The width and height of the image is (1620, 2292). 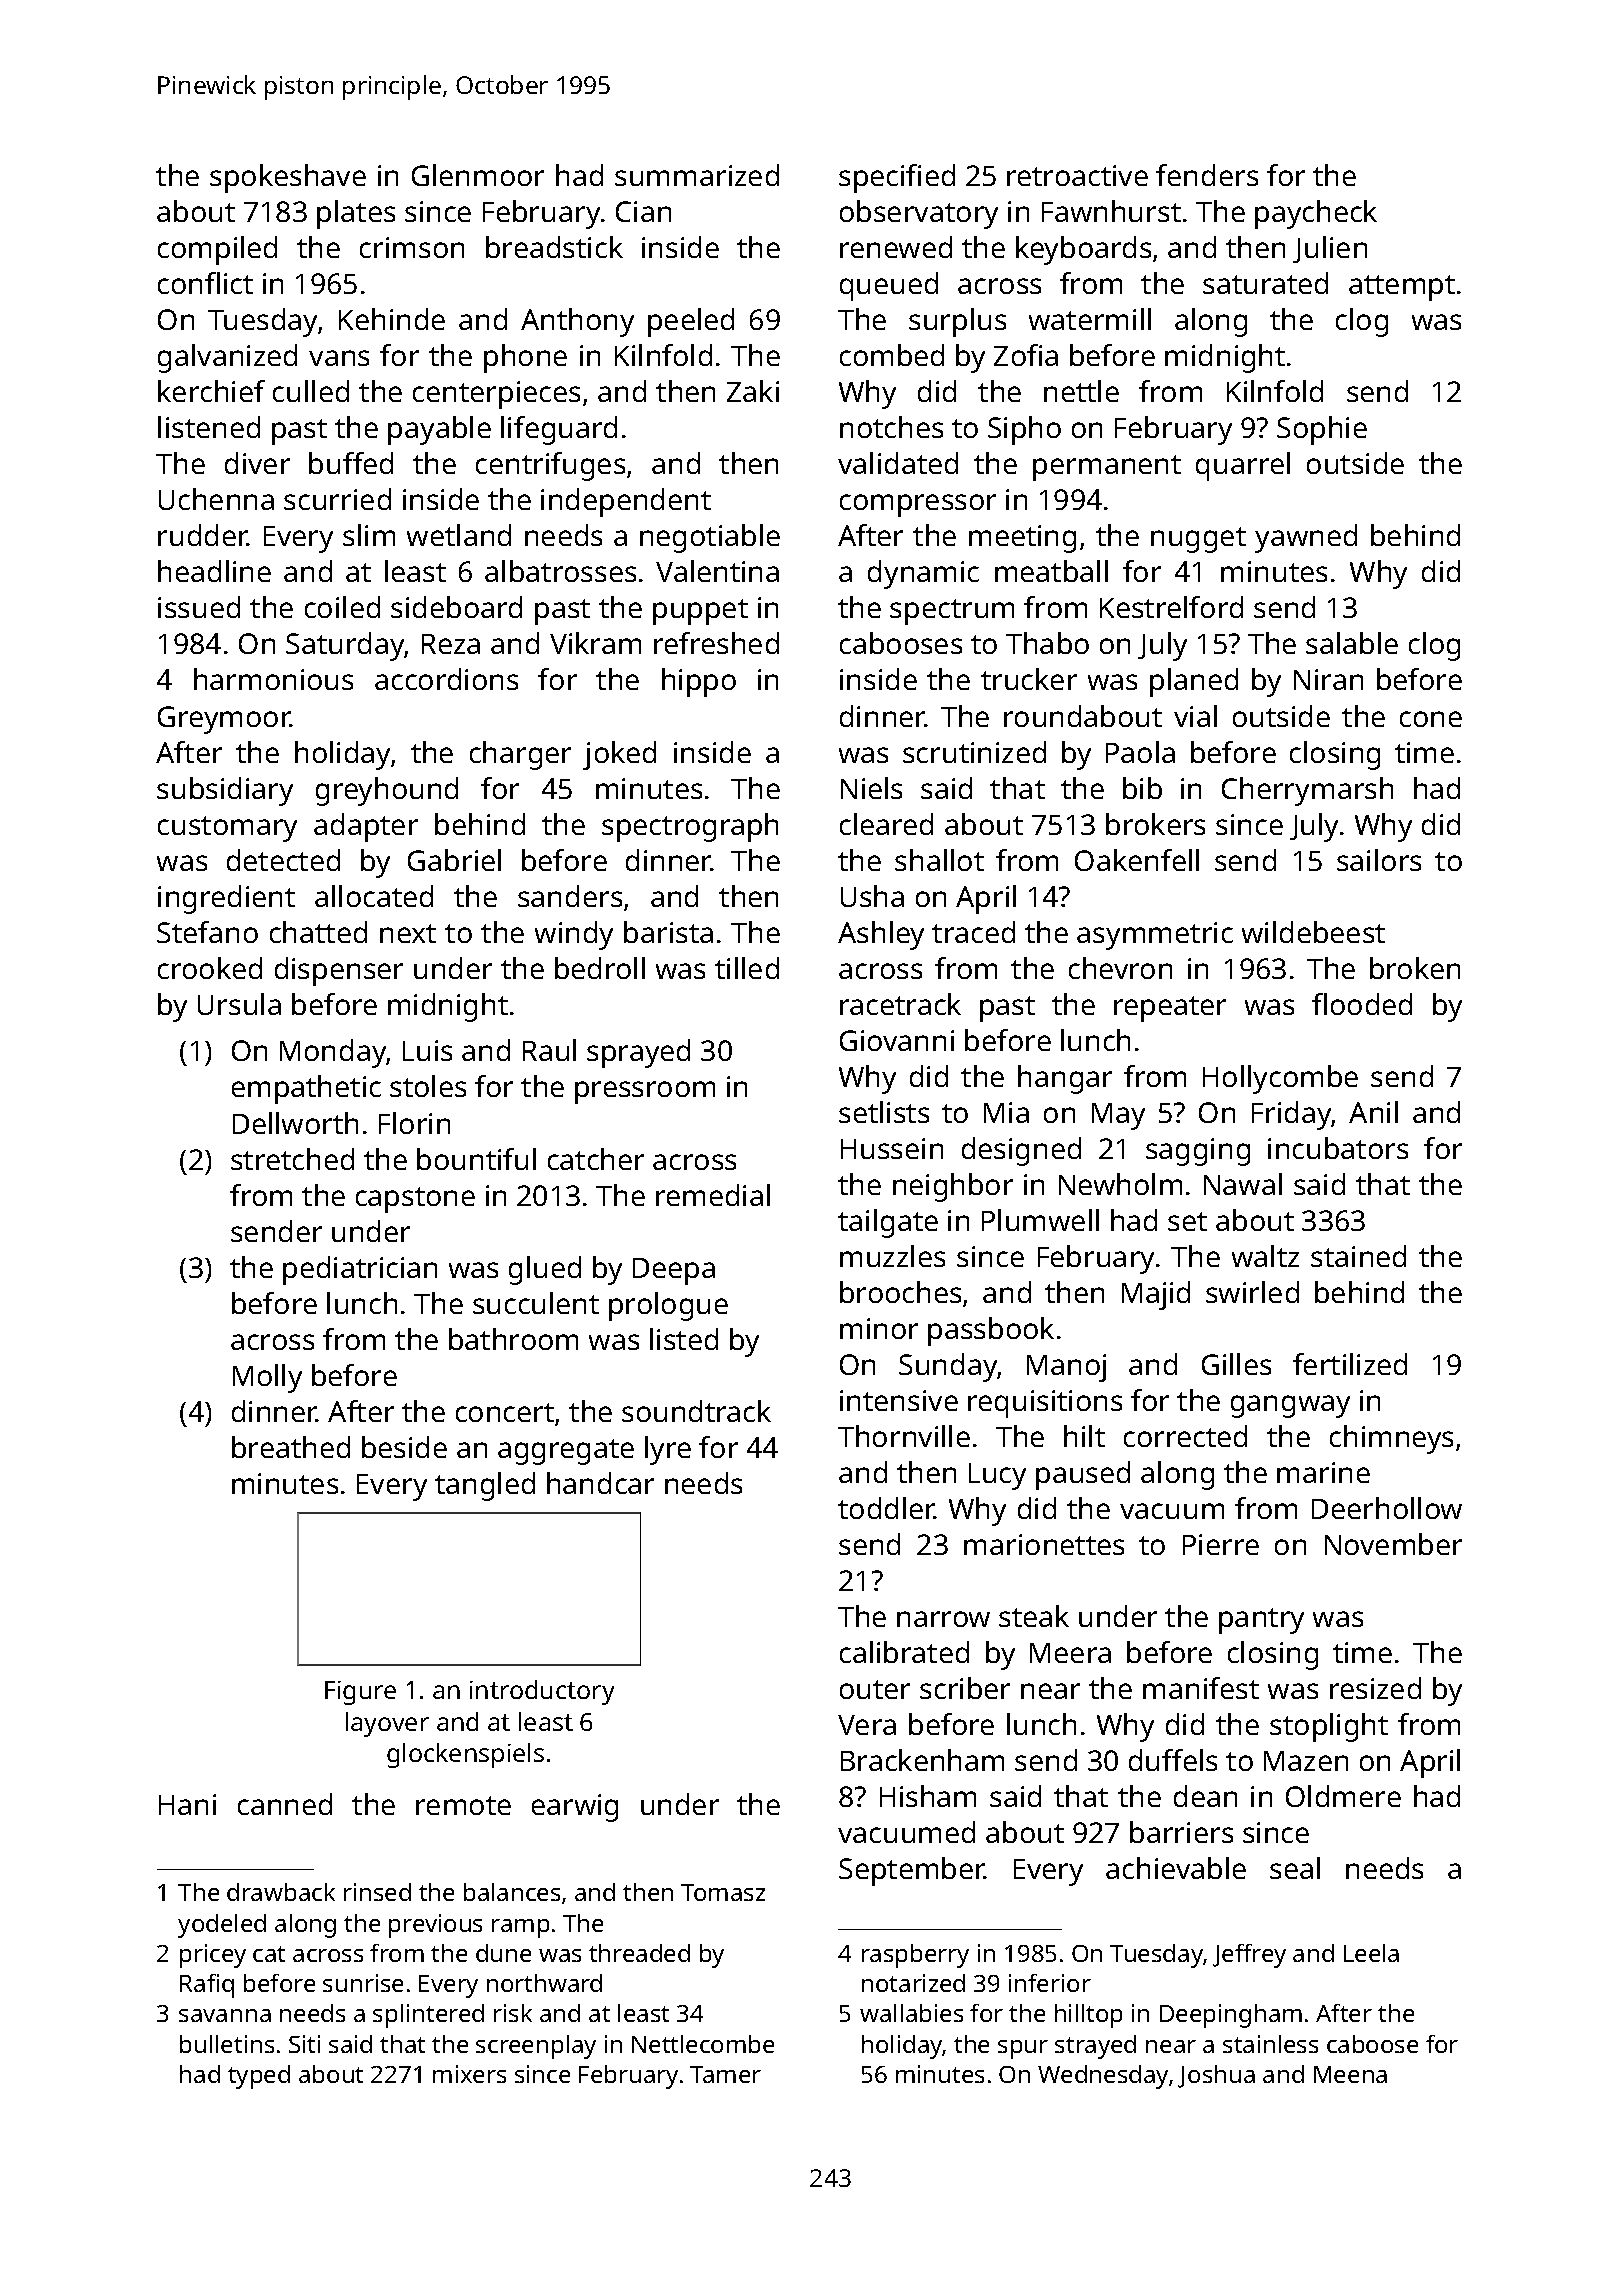 I want to click on splintered, so click(x=428, y=2016).
